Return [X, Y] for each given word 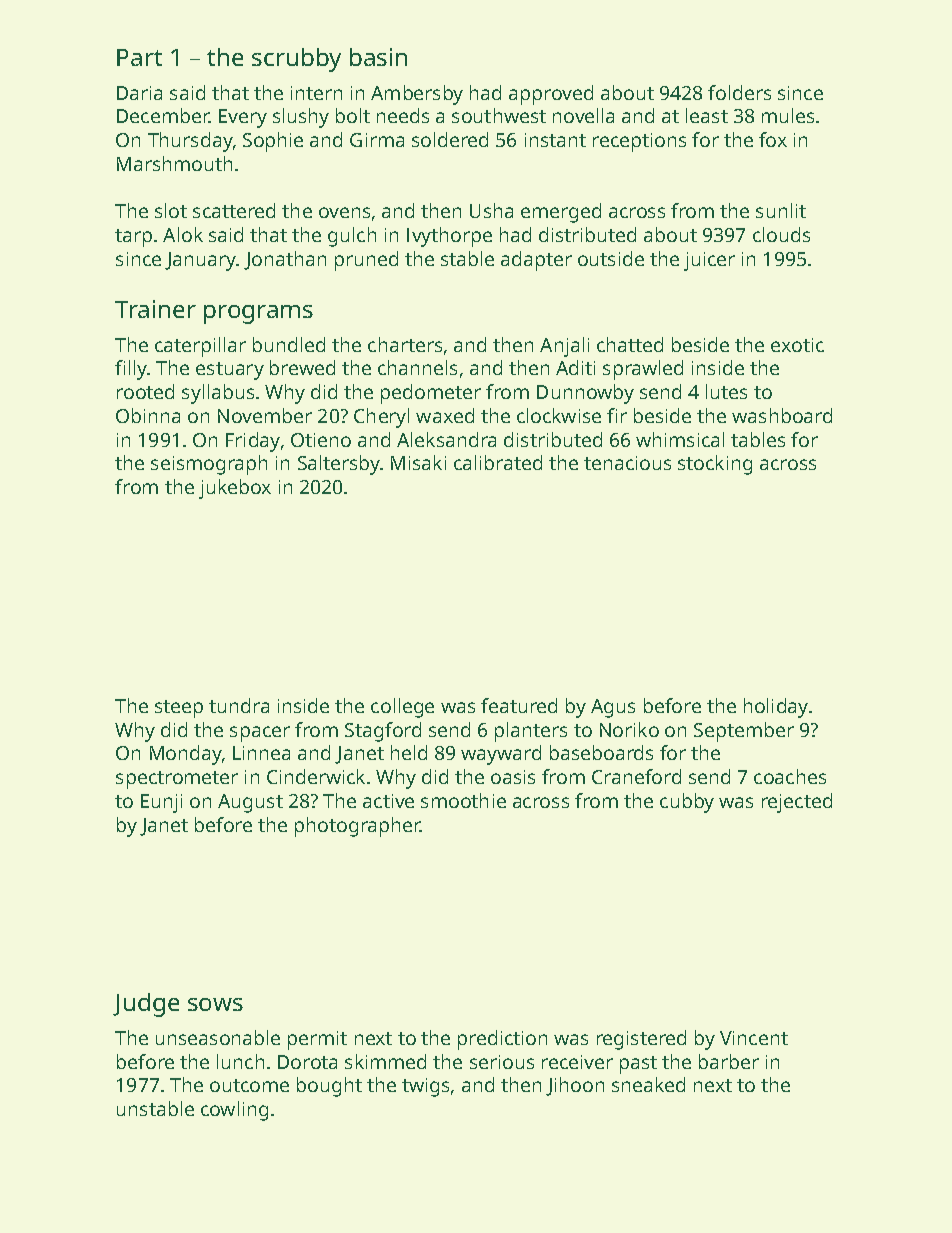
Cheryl [381, 418]
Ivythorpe [449, 237]
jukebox [235, 489]
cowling [234, 1111]
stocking [715, 465]
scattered [234, 210]
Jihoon [575, 1086]
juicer [709, 261]
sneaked [648, 1084]
